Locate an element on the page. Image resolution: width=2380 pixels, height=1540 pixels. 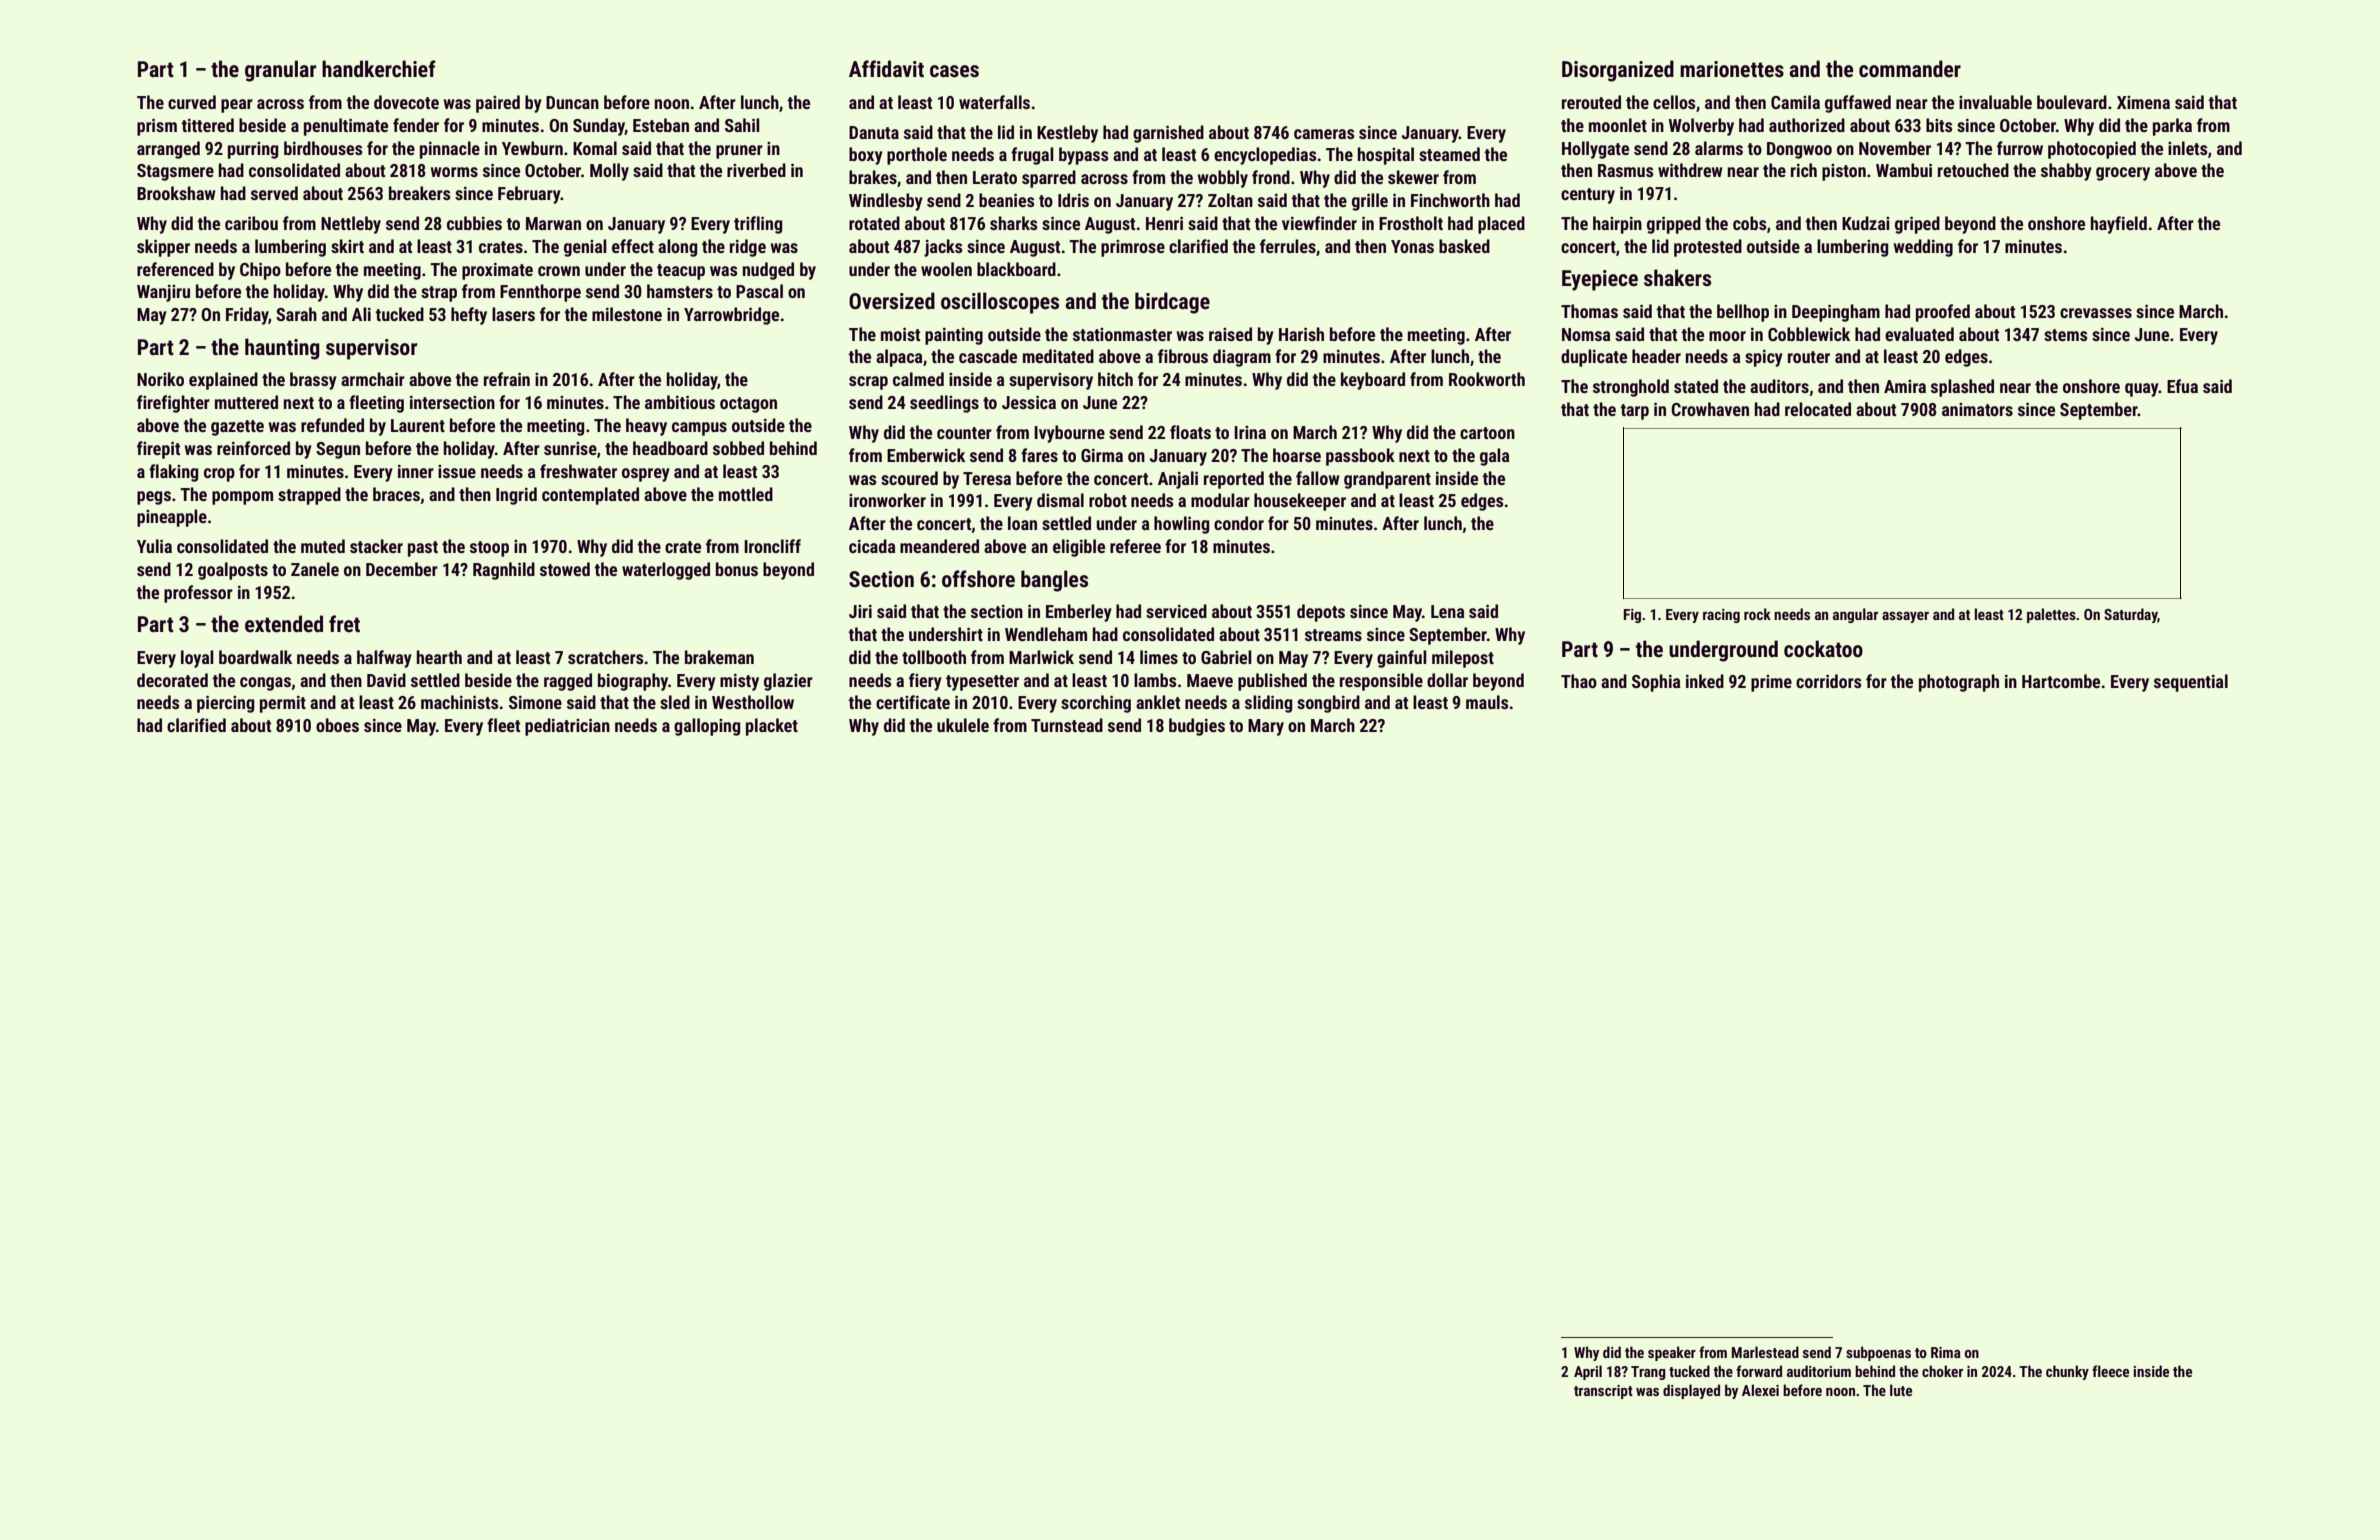
stoop is located at coordinates (489, 549).
